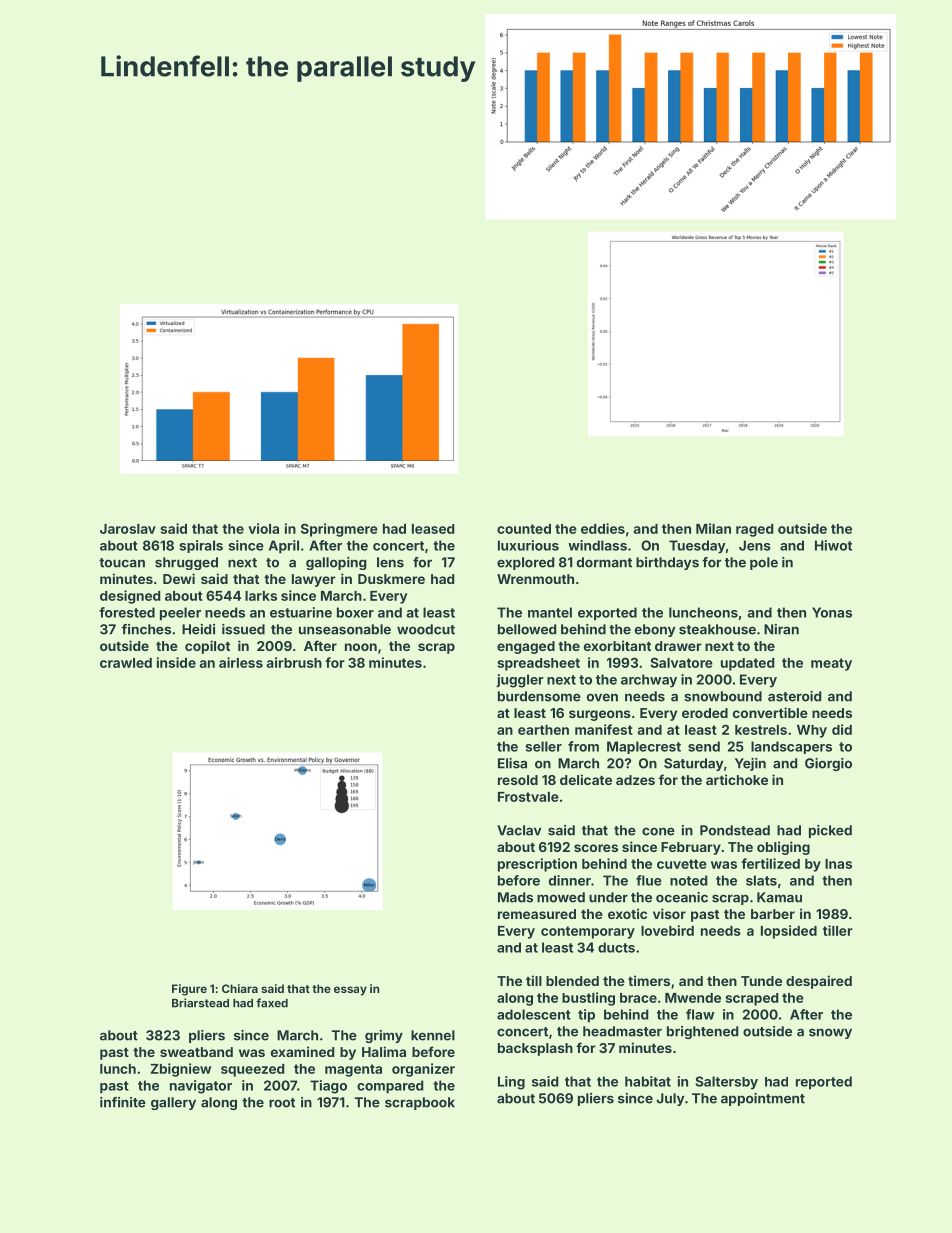 This screenshot has width=952, height=1233. I want to click on Salvatore, so click(681, 662).
